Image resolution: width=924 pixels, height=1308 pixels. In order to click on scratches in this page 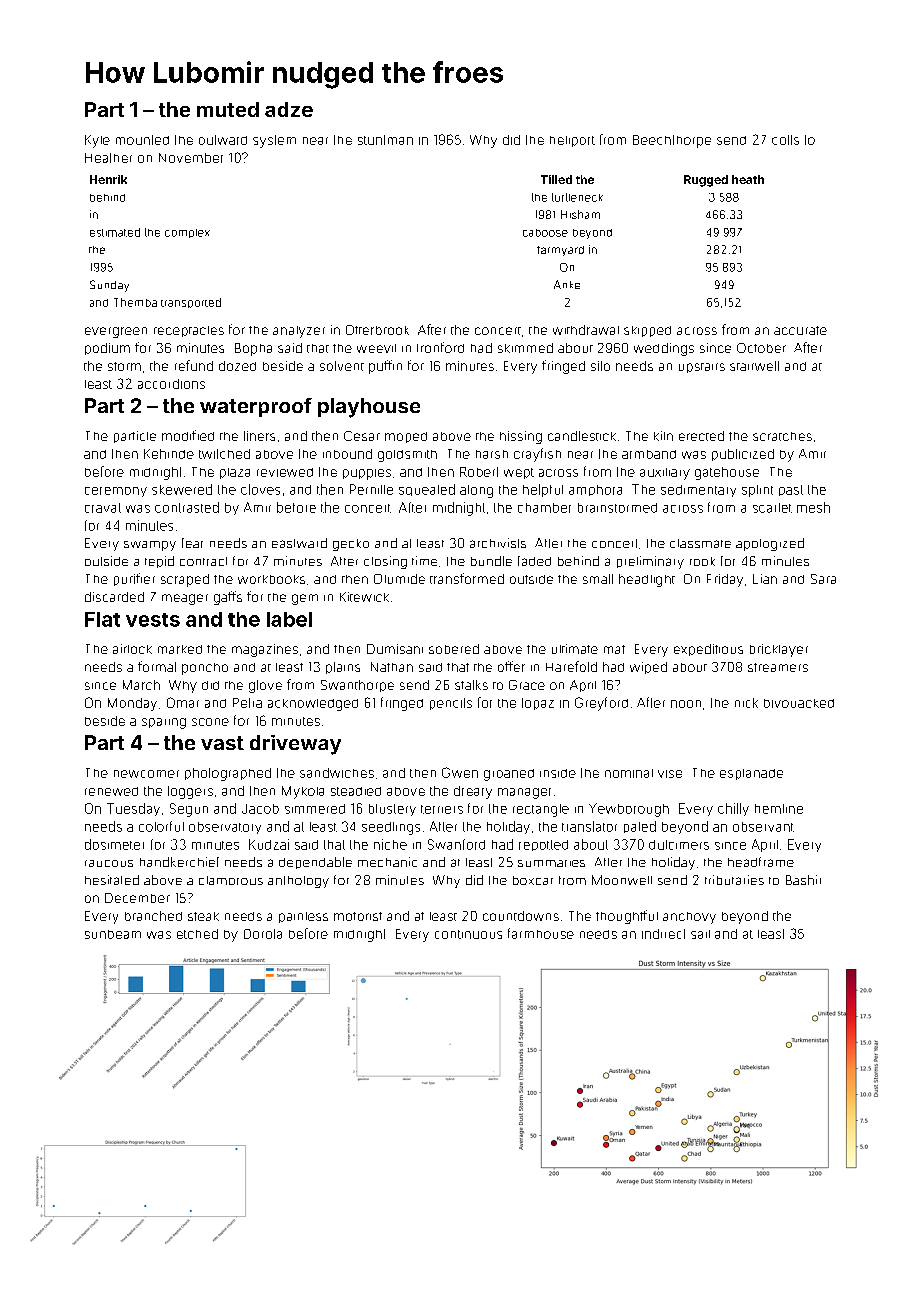, I will do `click(782, 436)`.
